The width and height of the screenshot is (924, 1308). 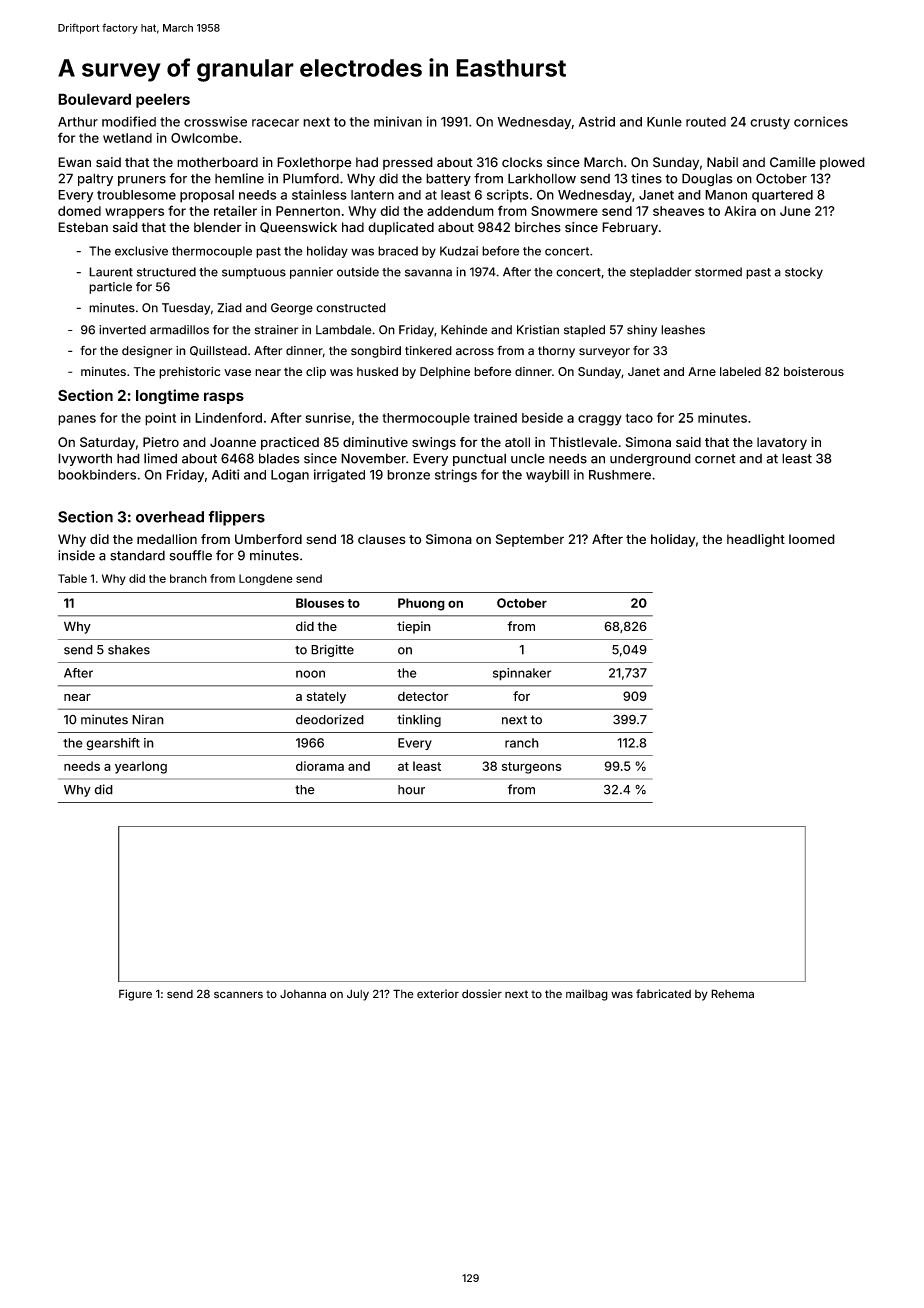 I want to click on plowed, so click(x=842, y=163).
